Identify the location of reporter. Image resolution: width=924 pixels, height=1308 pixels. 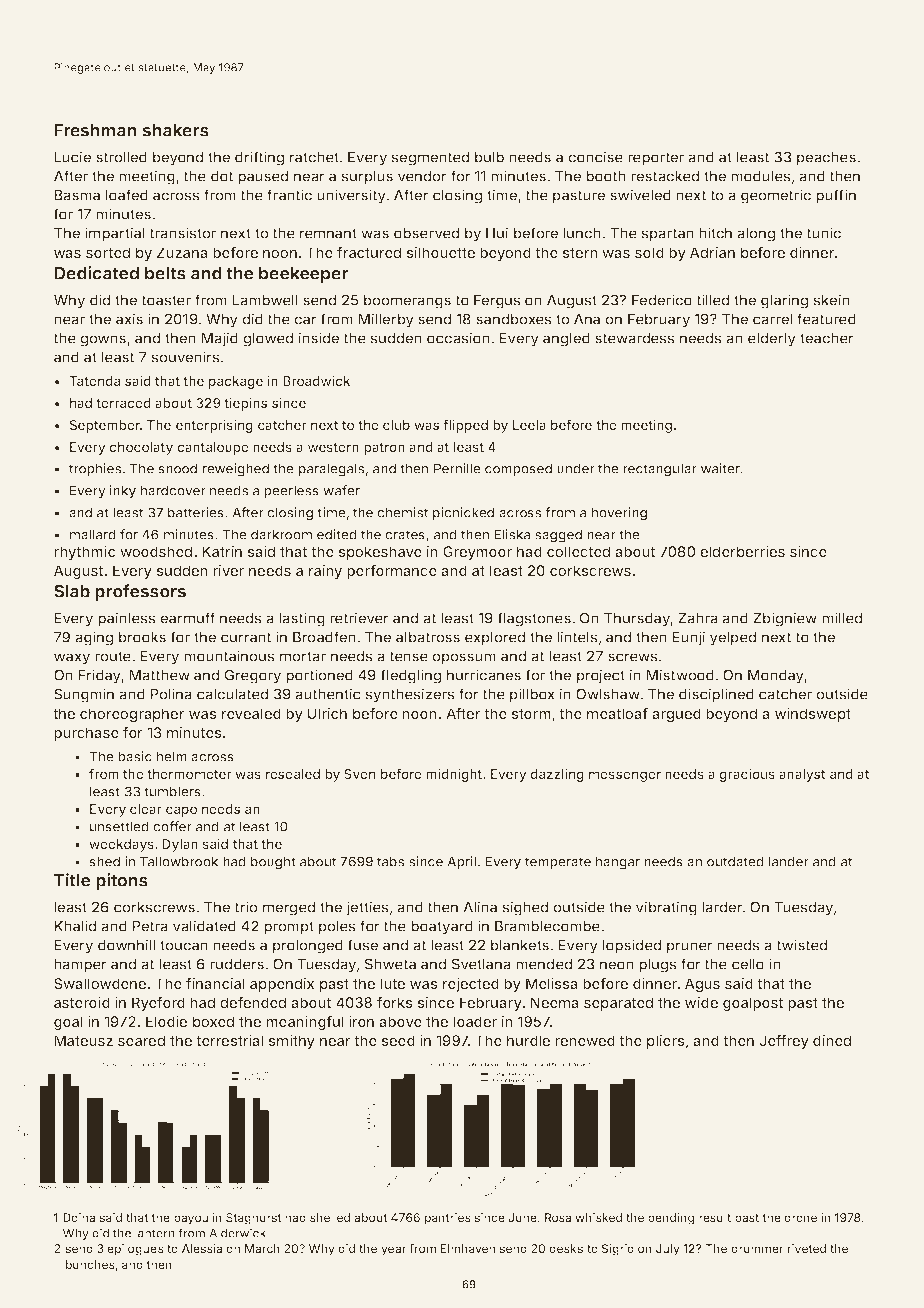
(656, 159).
